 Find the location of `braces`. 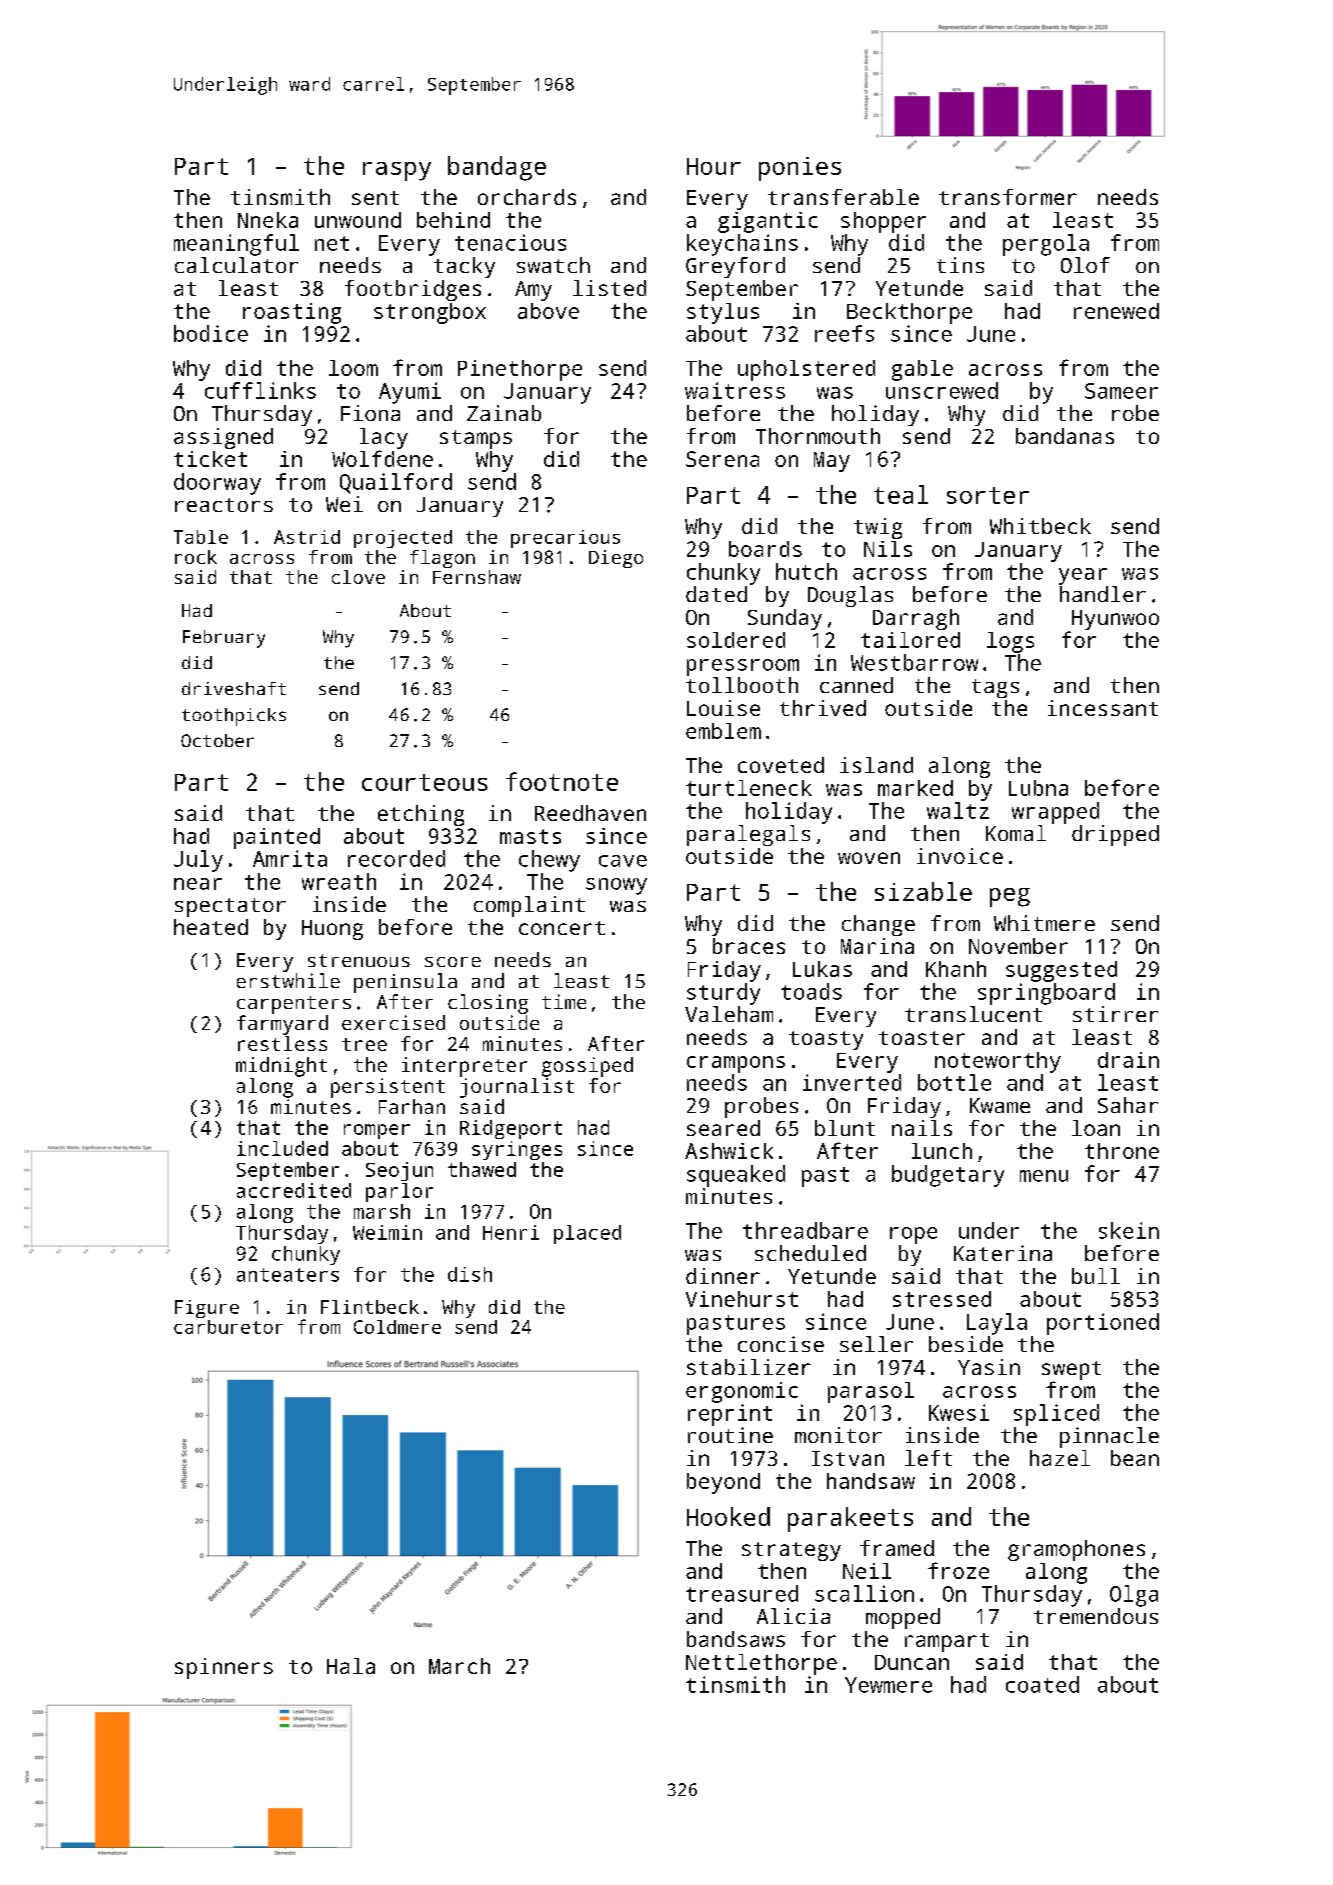

braces is located at coordinates (749, 946).
